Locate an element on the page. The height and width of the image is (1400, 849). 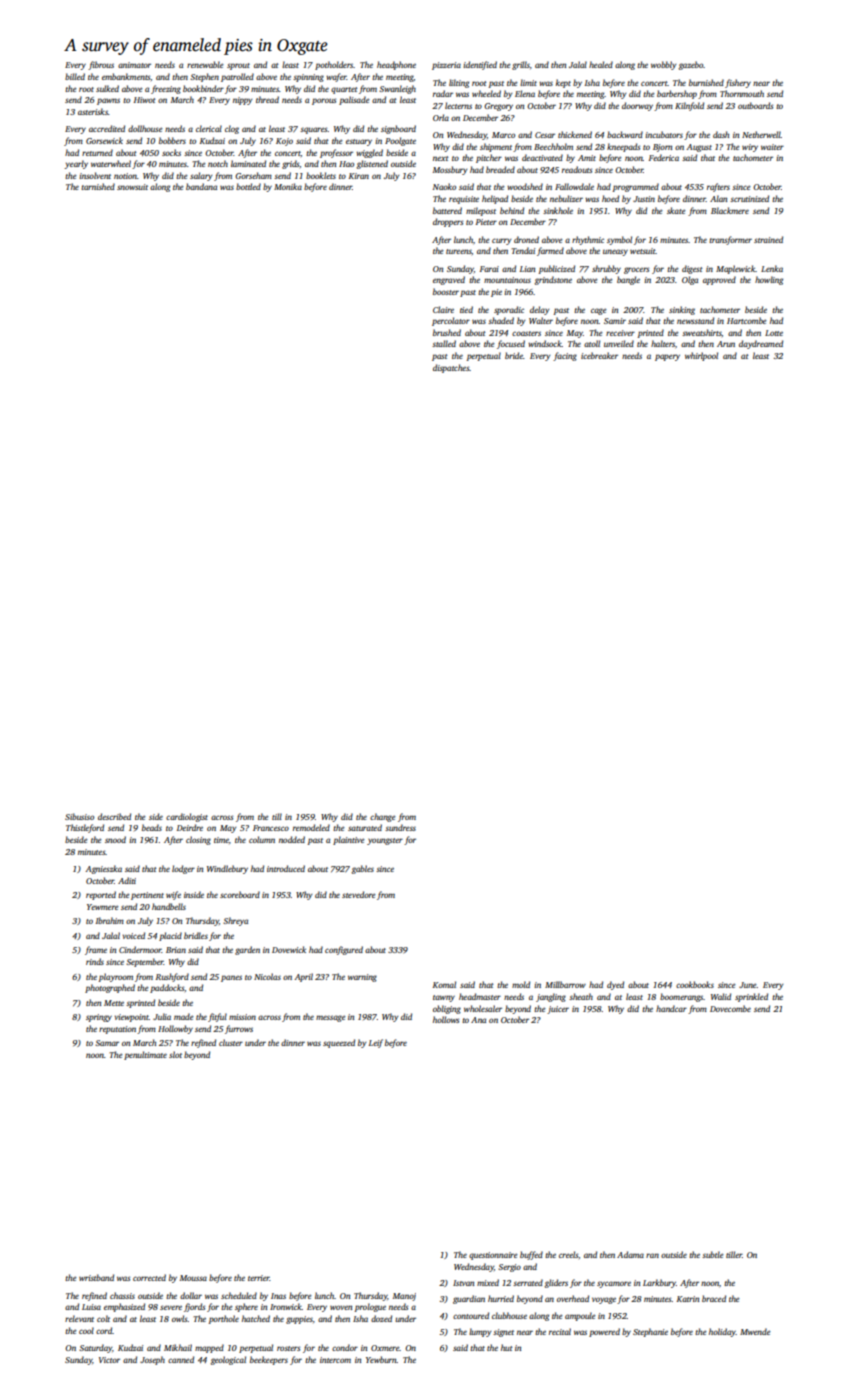
gazebo is located at coordinates (691, 65).
